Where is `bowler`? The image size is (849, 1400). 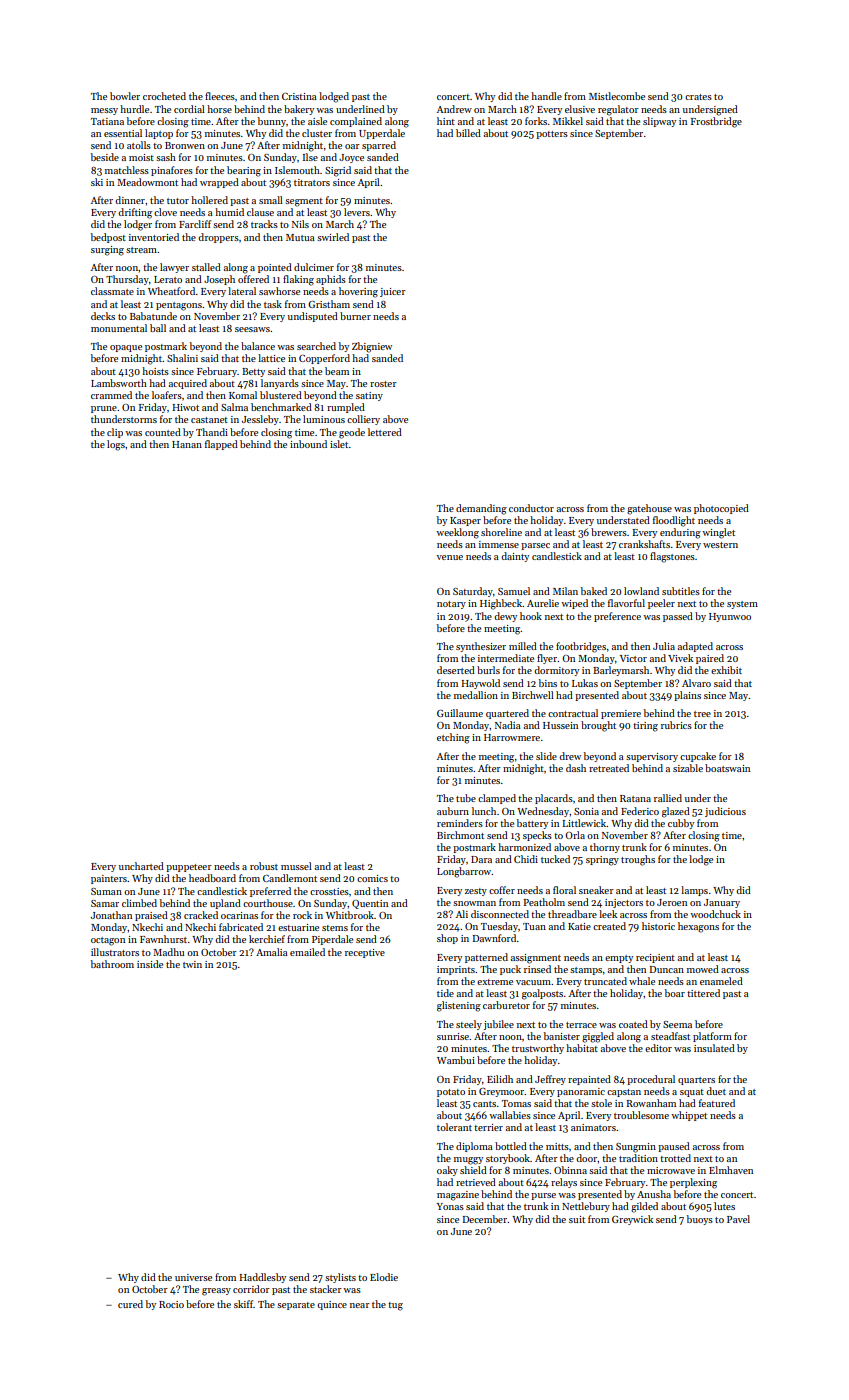
bowler is located at coordinates (125, 96).
